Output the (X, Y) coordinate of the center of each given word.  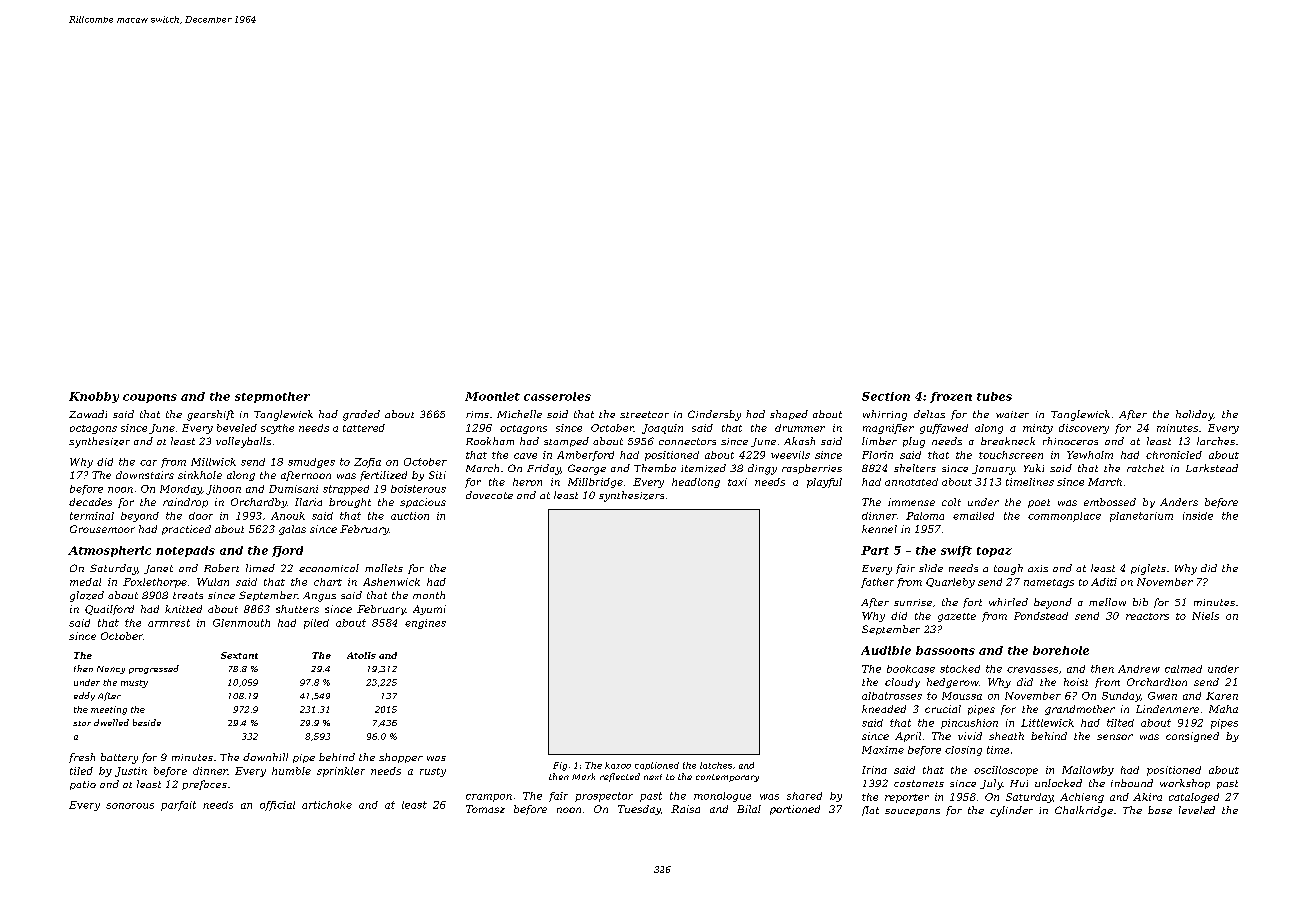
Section (886, 396)
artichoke (327, 805)
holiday (1194, 415)
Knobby (94, 397)
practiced (186, 530)
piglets (1148, 569)
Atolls (361, 655)
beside (147, 722)
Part (875, 550)
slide (931, 568)
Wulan (213, 582)
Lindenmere (1167, 709)
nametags (1049, 583)
